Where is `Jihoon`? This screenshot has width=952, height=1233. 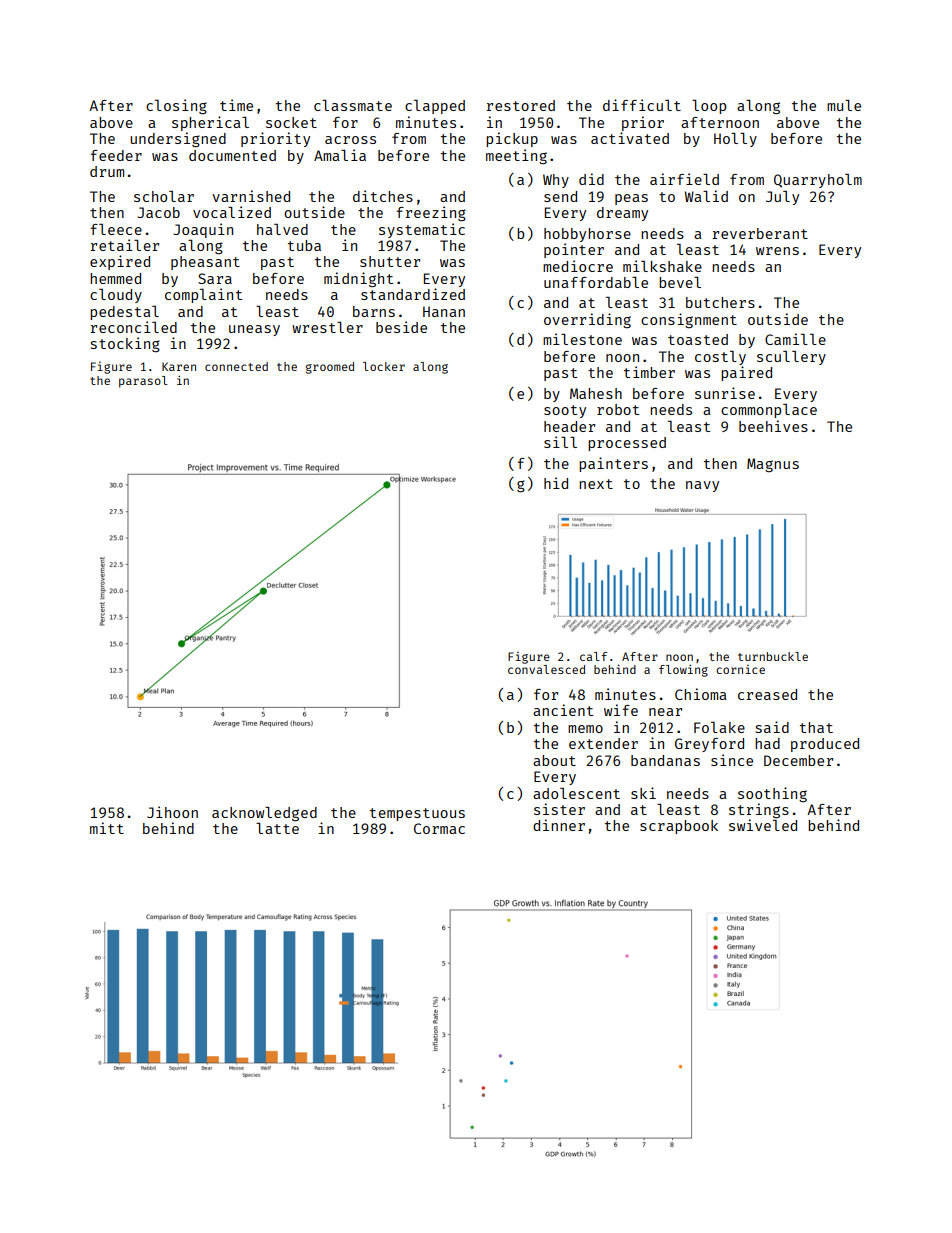 Jihoon is located at coordinates (172, 812).
